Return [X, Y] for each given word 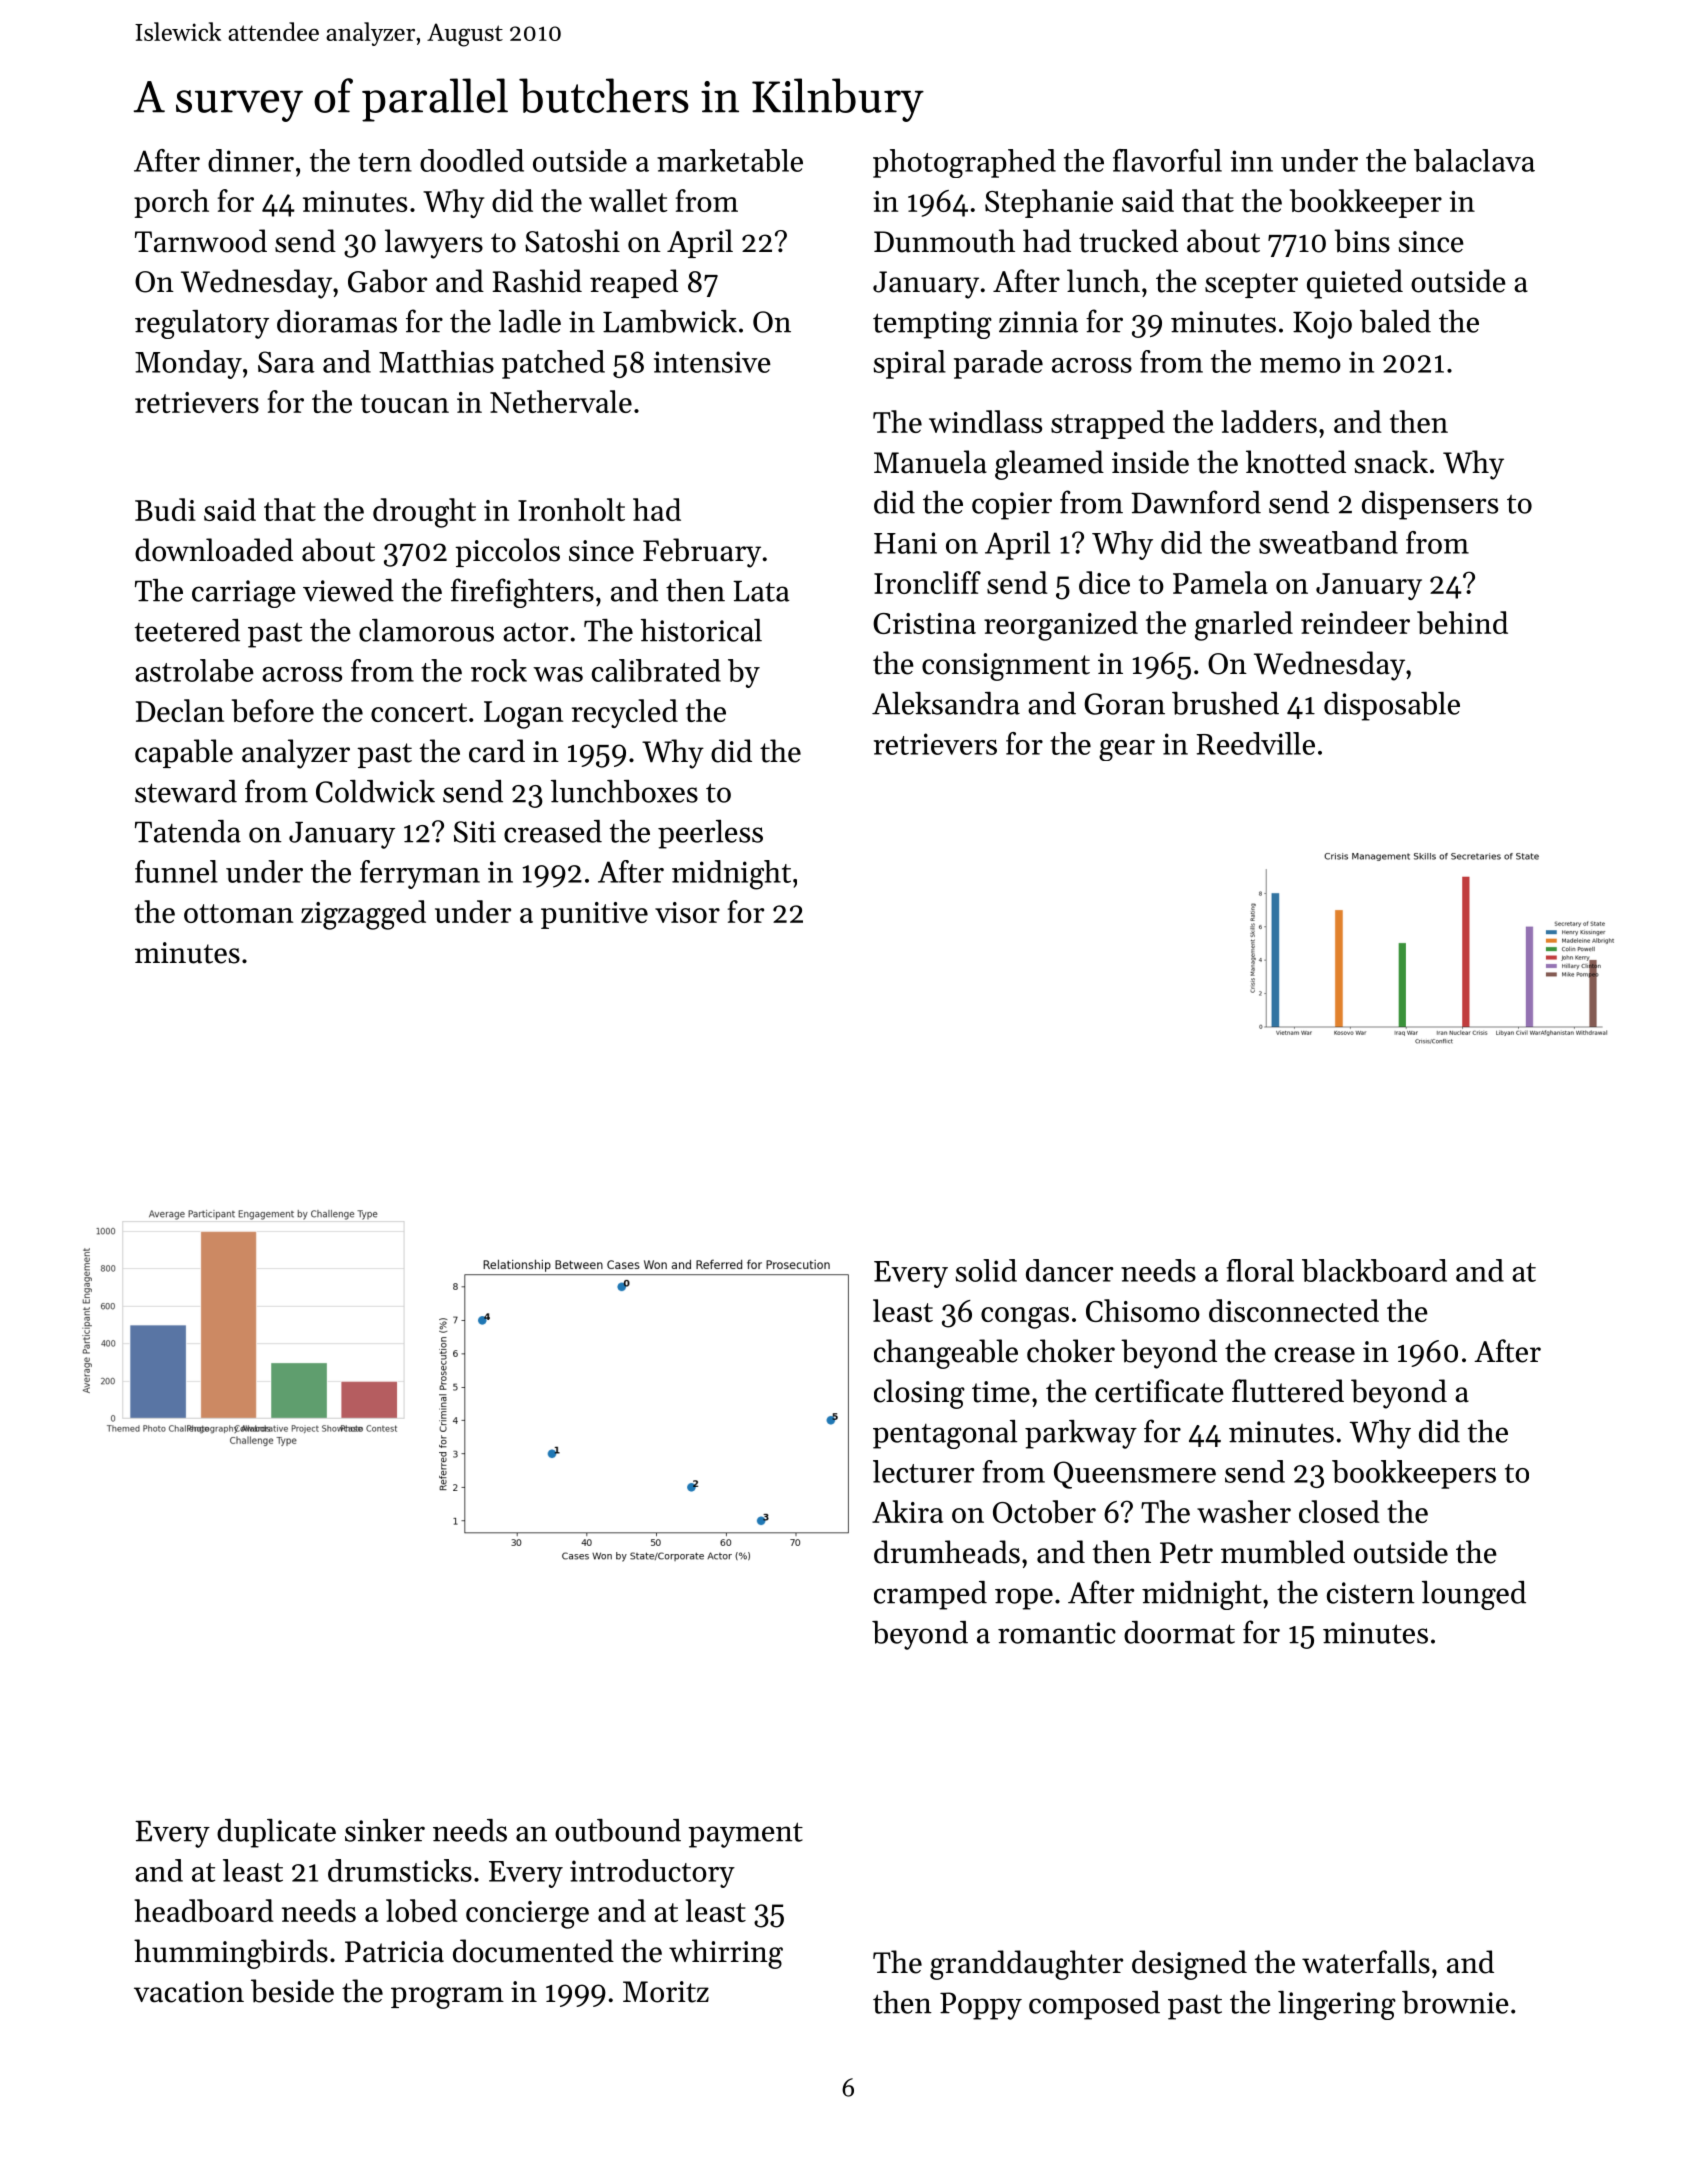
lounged [1474, 1595]
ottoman [238, 913]
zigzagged [363, 915]
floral [1260, 1270]
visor [687, 912]
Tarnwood [201, 241]
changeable [946, 1354]
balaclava [1474, 160]
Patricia [394, 1952]
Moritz [666, 1992]
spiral [910, 364]
